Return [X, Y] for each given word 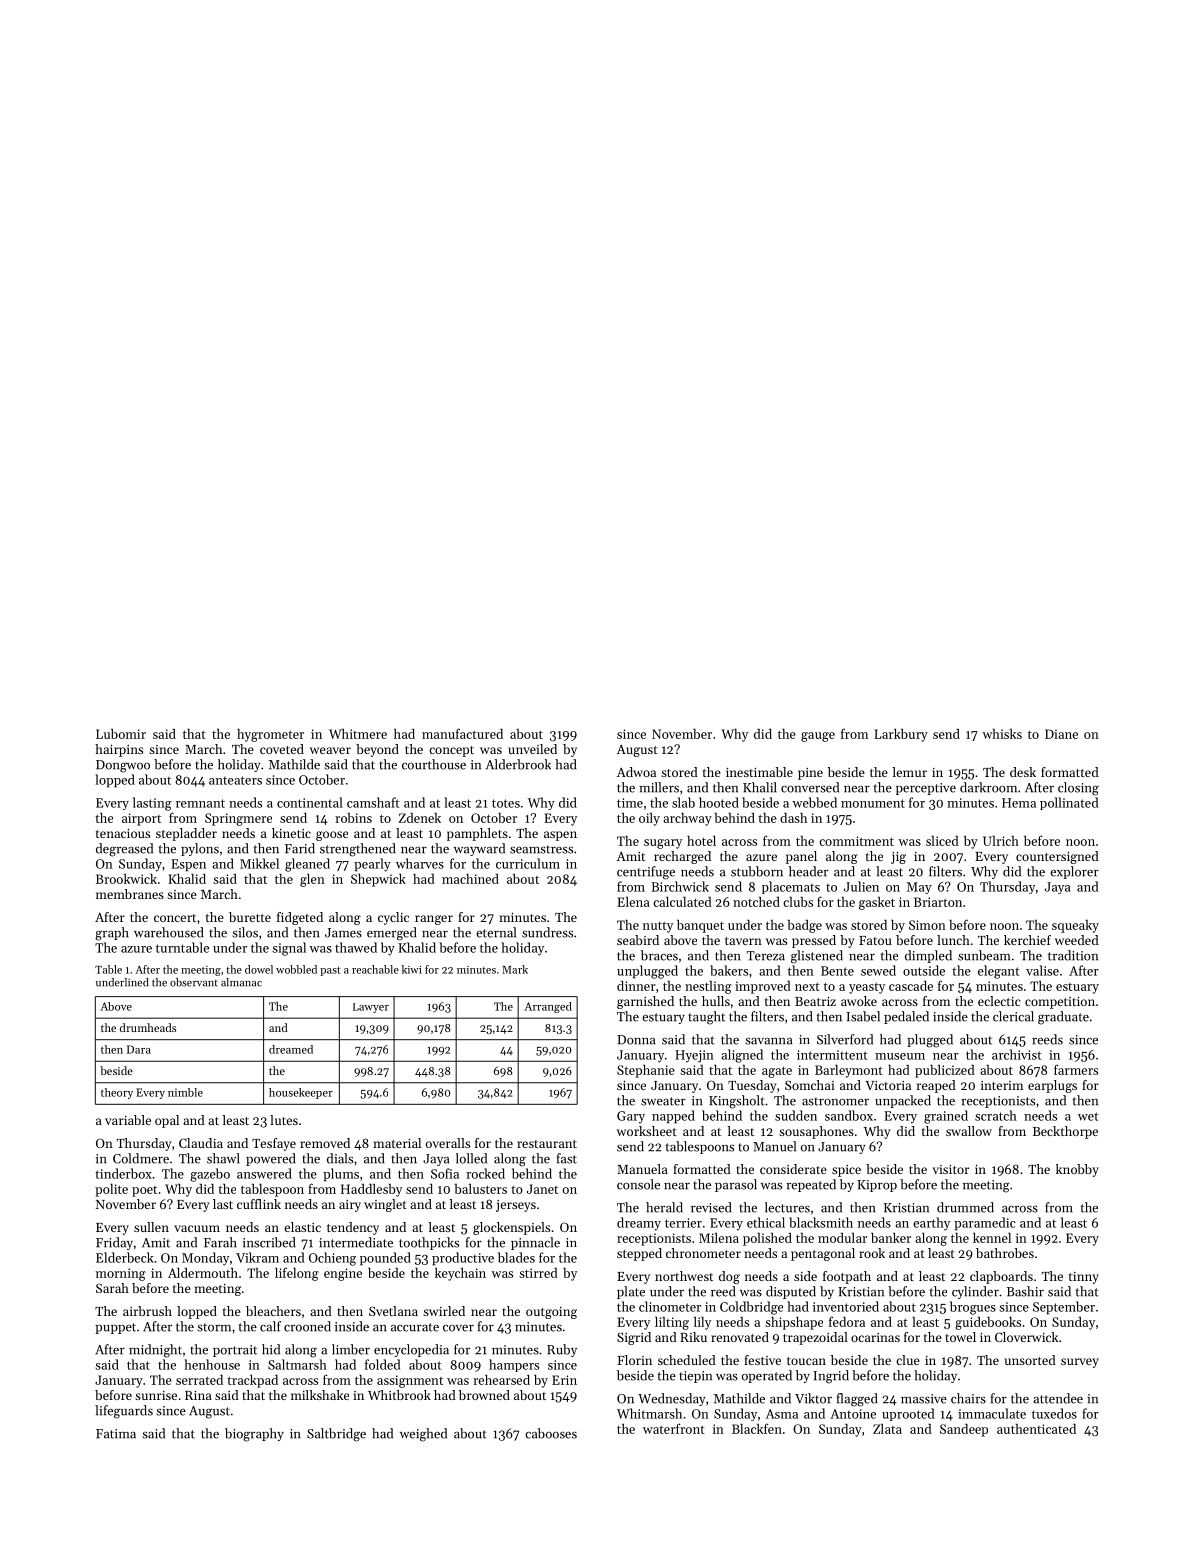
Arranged [548, 1007]
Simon [927, 925]
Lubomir [121, 734]
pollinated [1069, 803]
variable [128, 1120]
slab [683, 802]
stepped [639, 1254]
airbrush [147, 1311]
